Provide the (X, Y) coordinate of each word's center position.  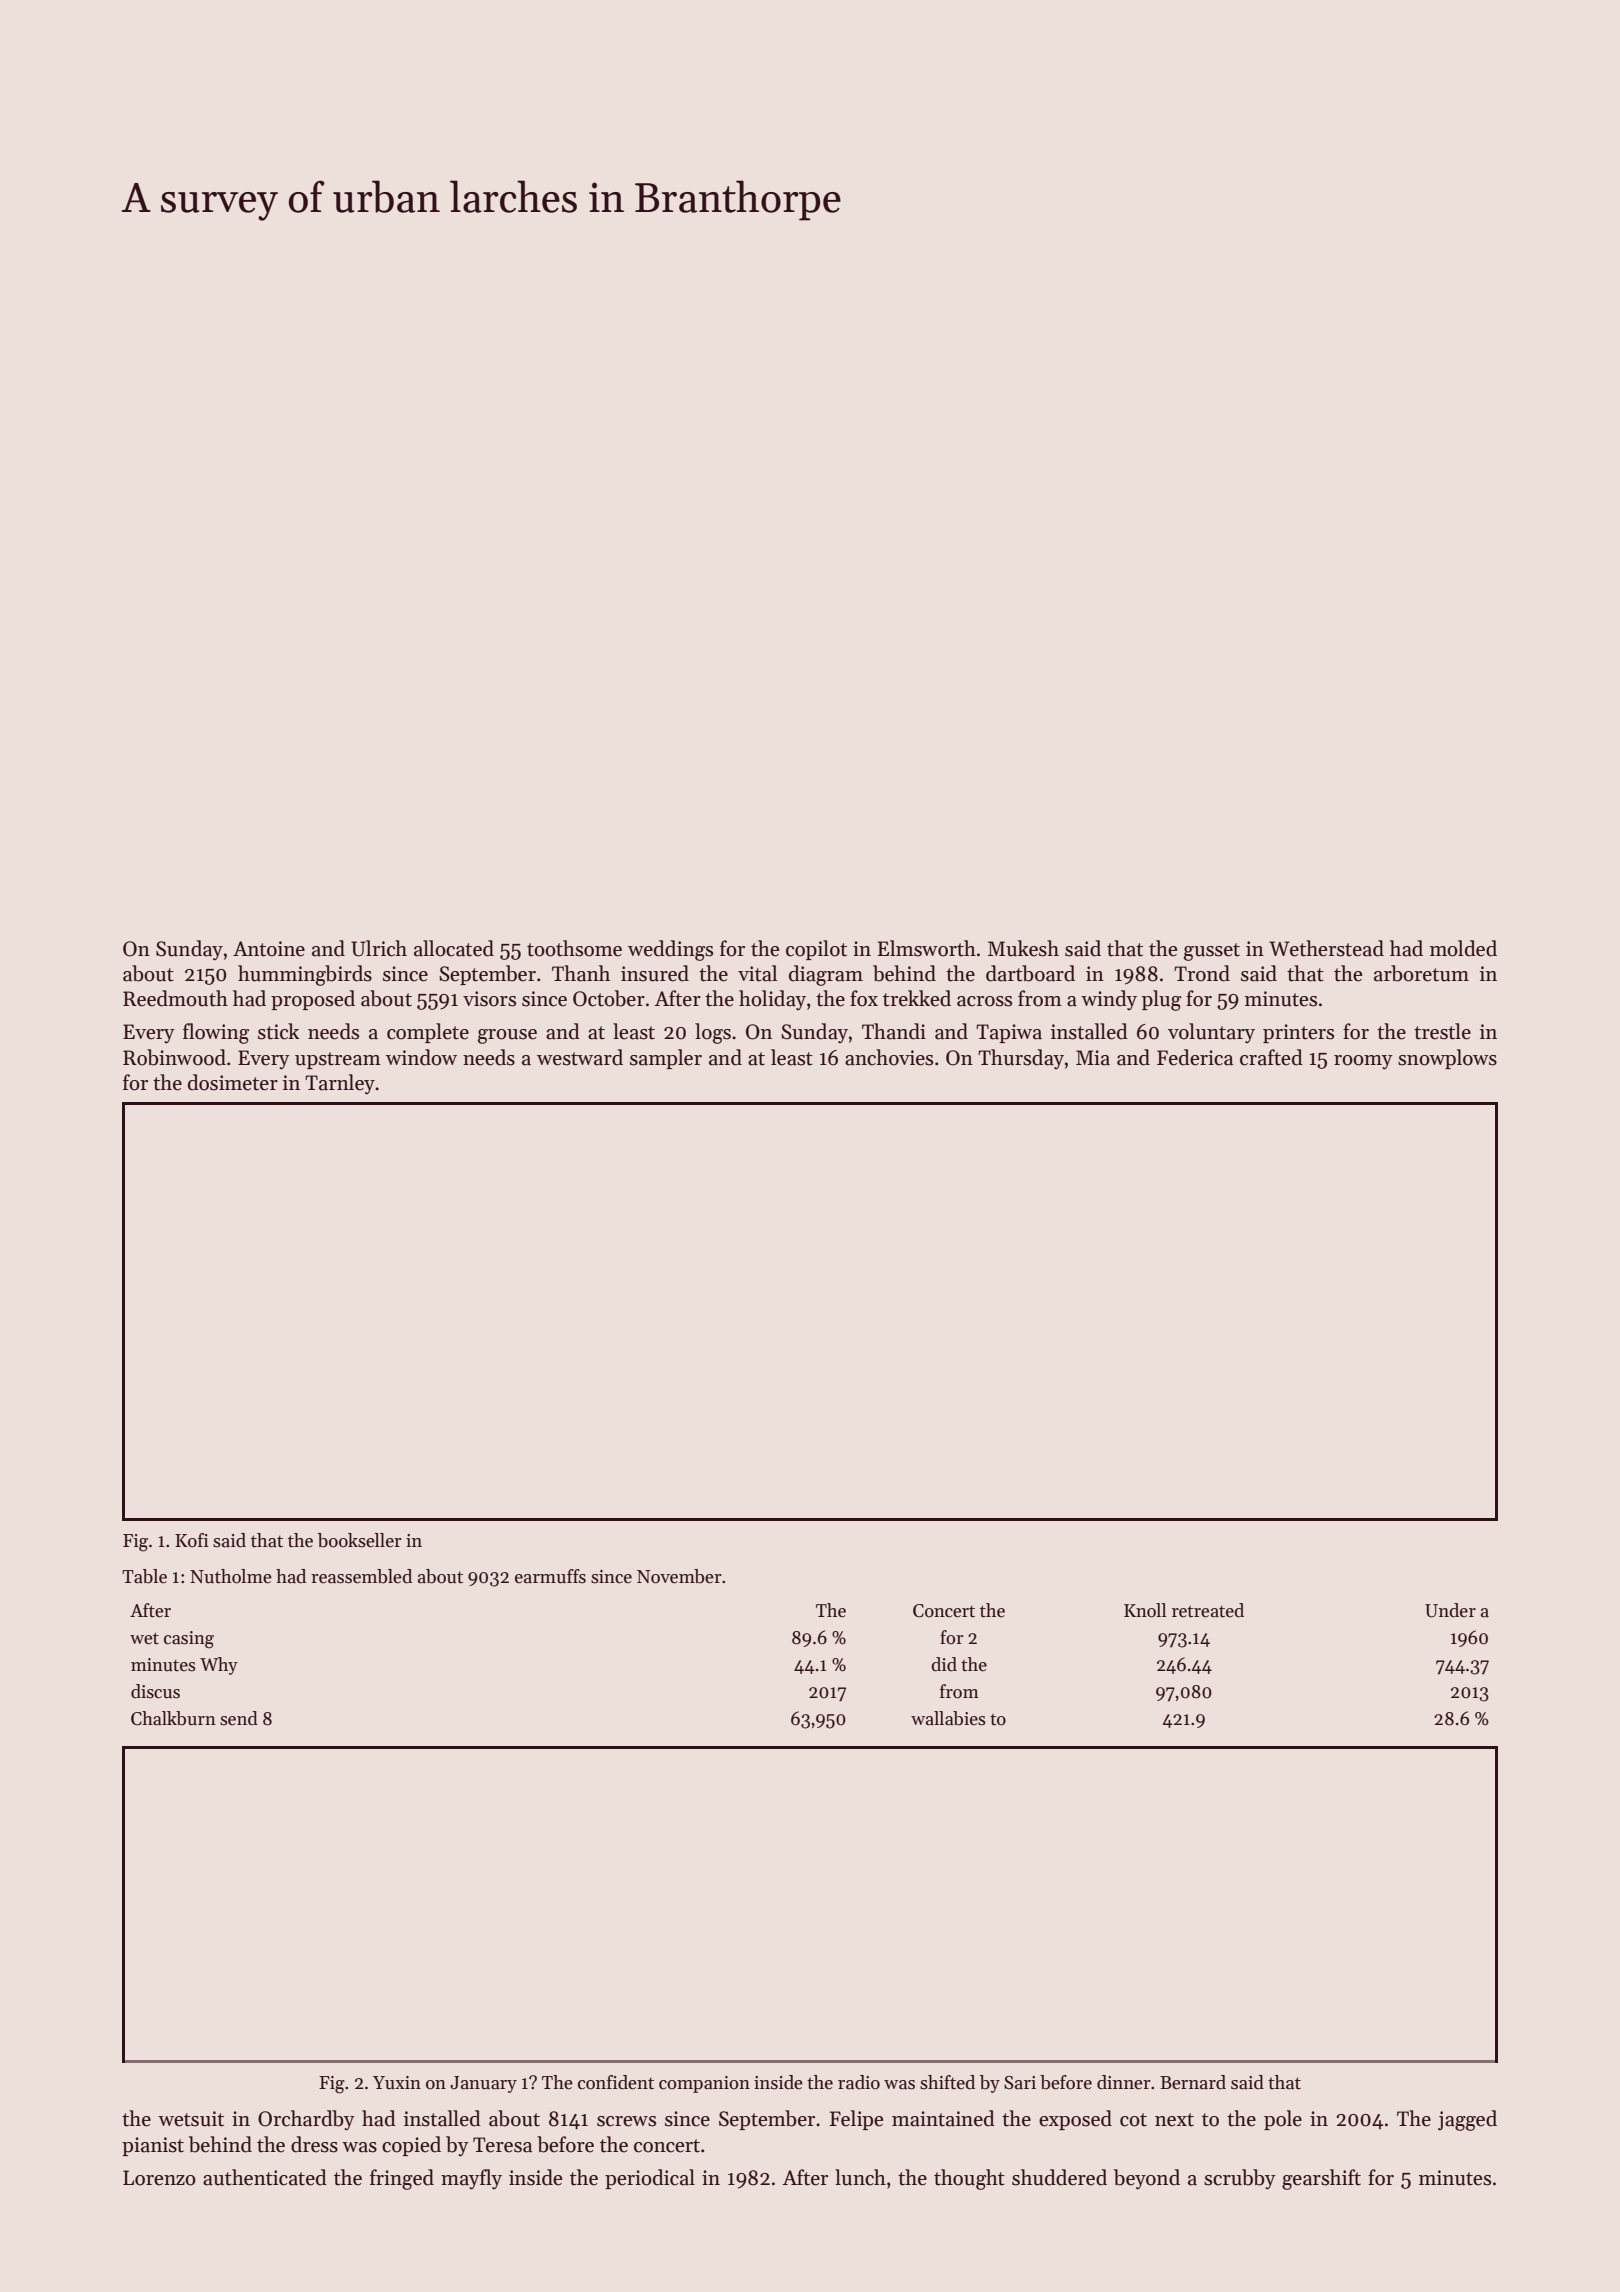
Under (1450, 1610)
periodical (650, 2179)
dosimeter (233, 1082)
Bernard (1193, 2082)
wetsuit (191, 2119)
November (679, 1576)
